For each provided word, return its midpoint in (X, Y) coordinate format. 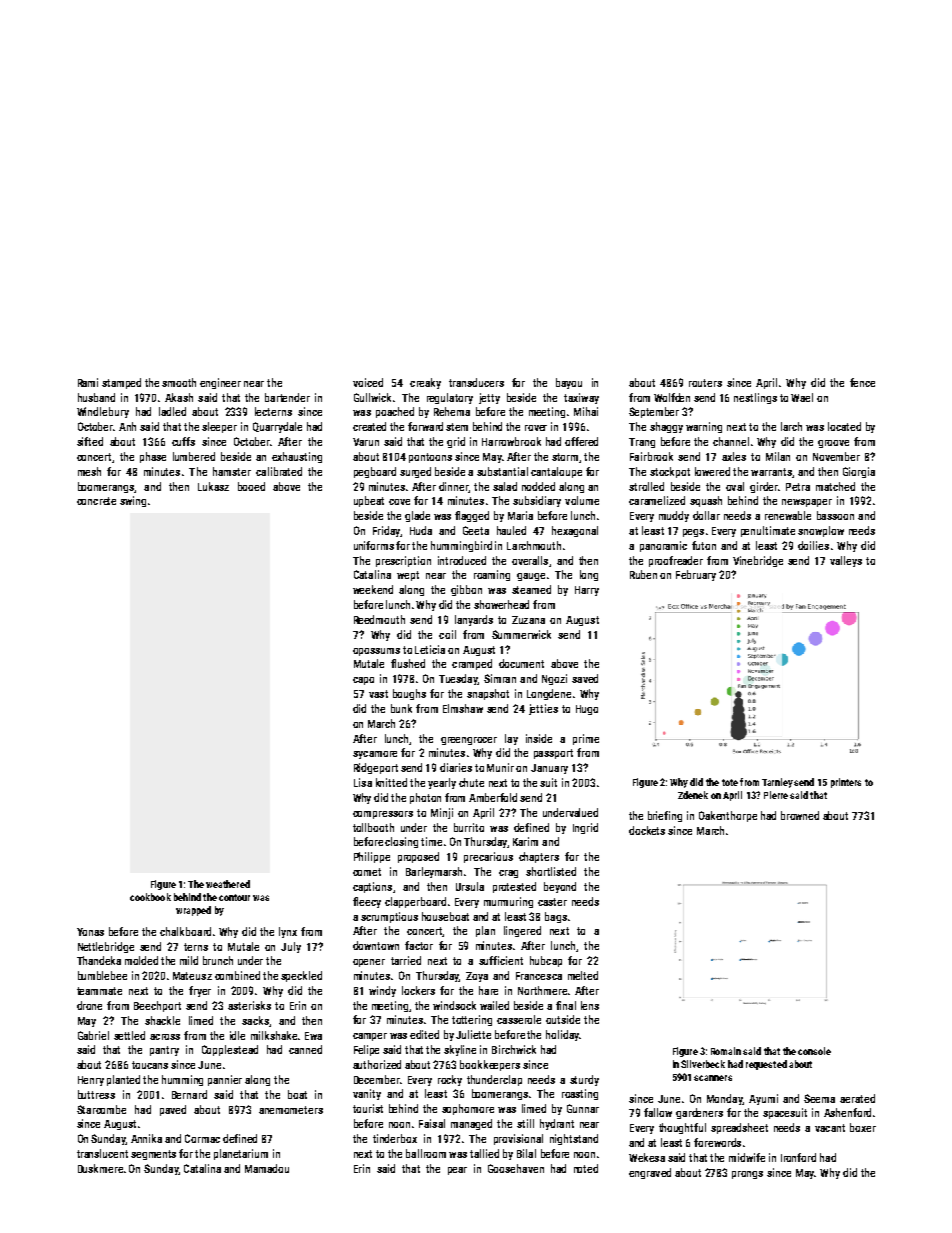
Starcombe (101, 1109)
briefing (665, 816)
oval (735, 486)
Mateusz (192, 976)
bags (556, 917)
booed (251, 486)
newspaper (807, 503)
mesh (89, 471)
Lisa (363, 782)
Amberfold (493, 797)
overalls (530, 560)
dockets (647, 830)
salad (505, 486)
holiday (562, 1035)
